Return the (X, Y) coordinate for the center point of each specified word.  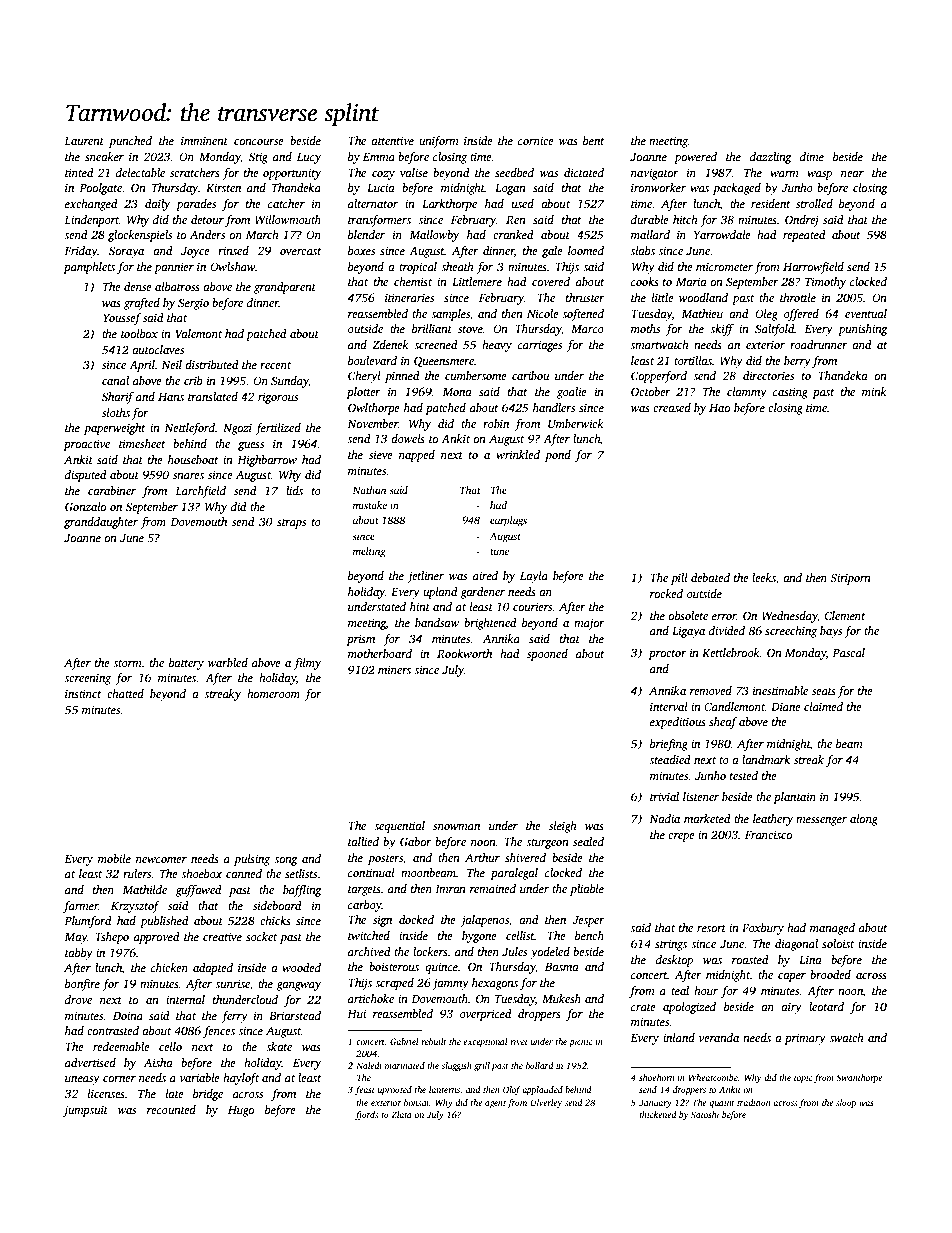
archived (369, 951)
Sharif (118, 398)
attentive (392, 140)
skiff (722, 330)
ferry (234, 1017)
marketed (707, 818)
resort (711, 928)
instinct (83, 693)
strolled (814, 203)
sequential (399, 827)
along (864, 820)
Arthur (482, 857)
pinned (402, 377)
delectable (140, 172)
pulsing (252, 860)
